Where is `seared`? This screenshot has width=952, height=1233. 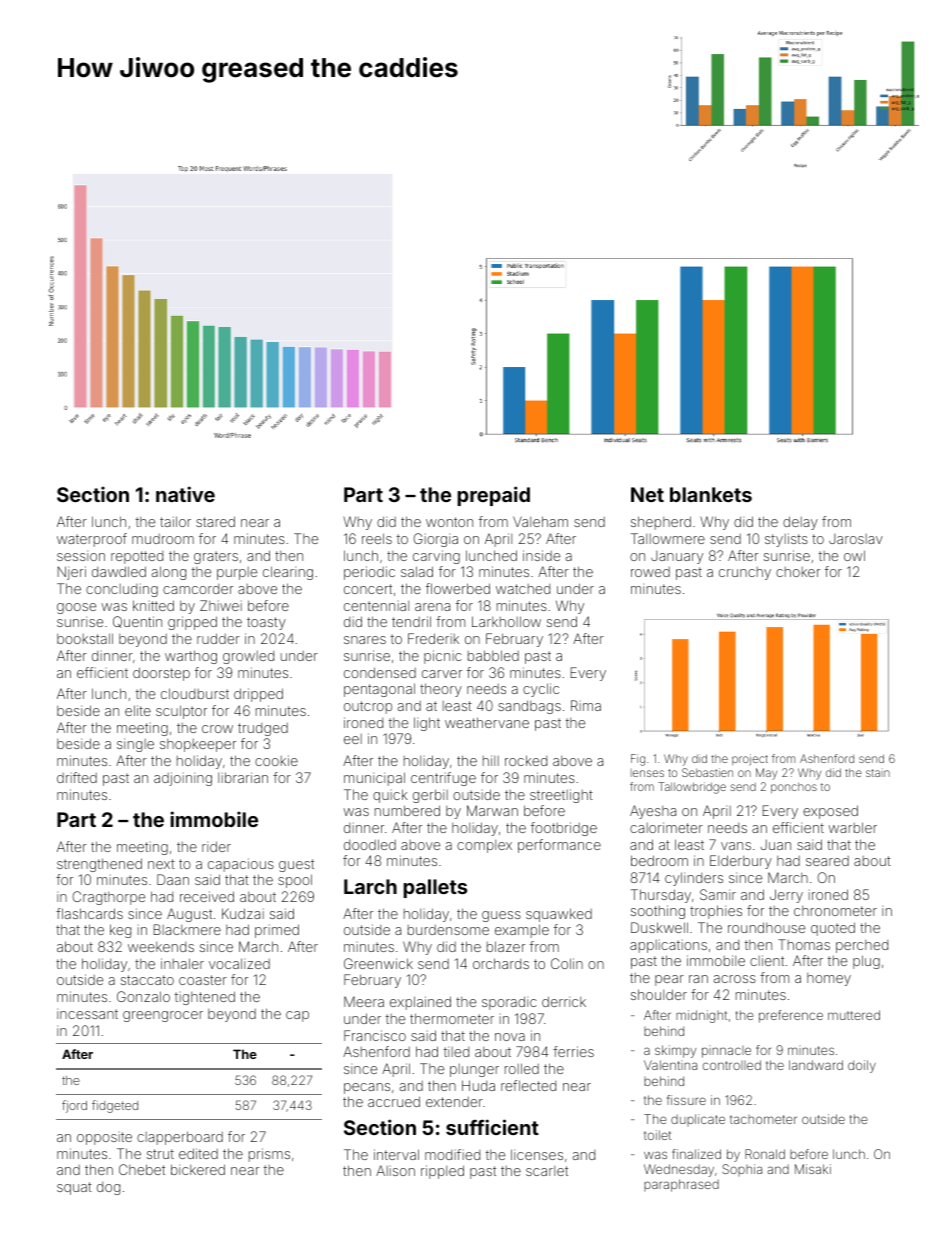
seared is located at coordinates (827, 861).
